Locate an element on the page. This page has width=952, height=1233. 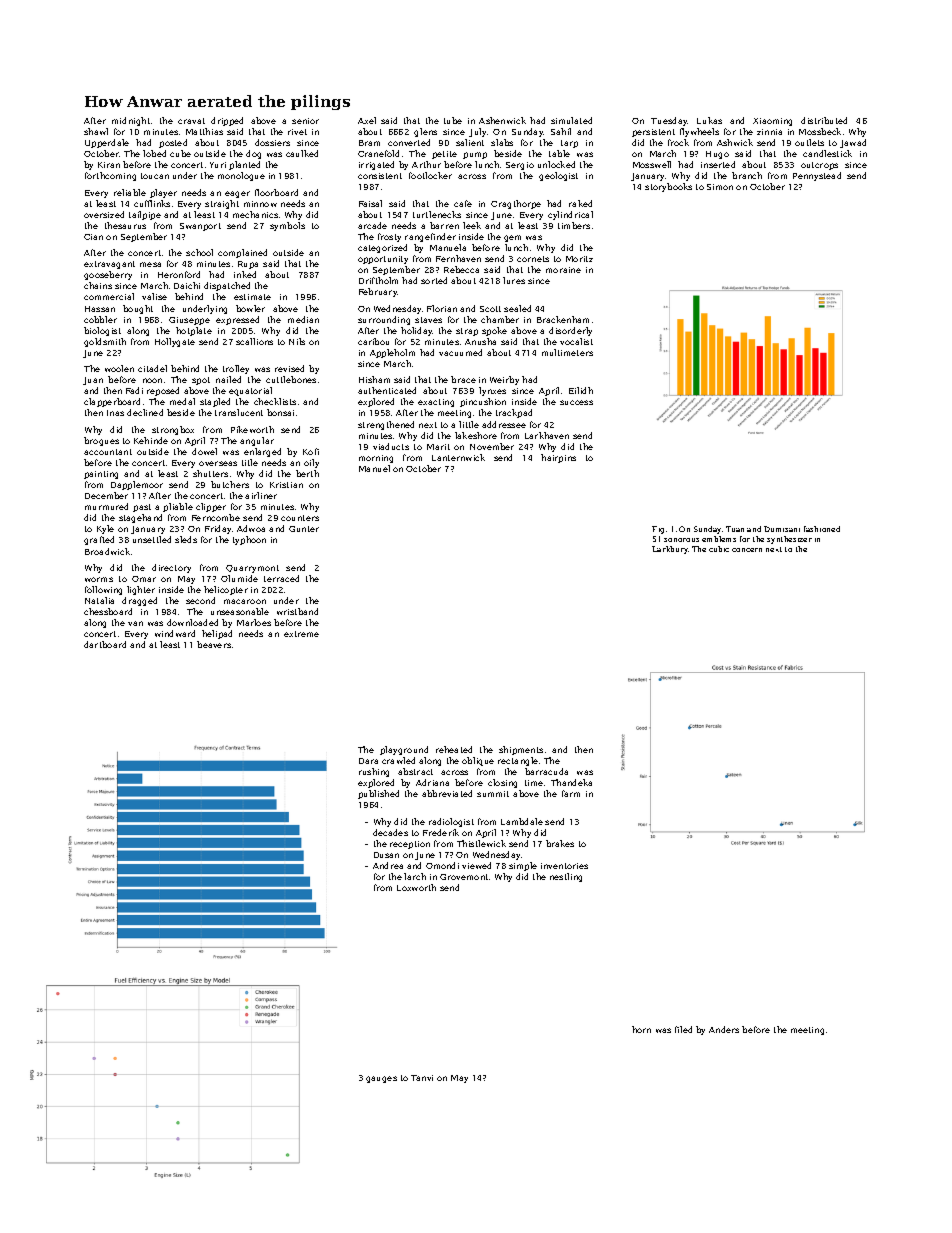
filed is located at coordinates (683, 1029).
